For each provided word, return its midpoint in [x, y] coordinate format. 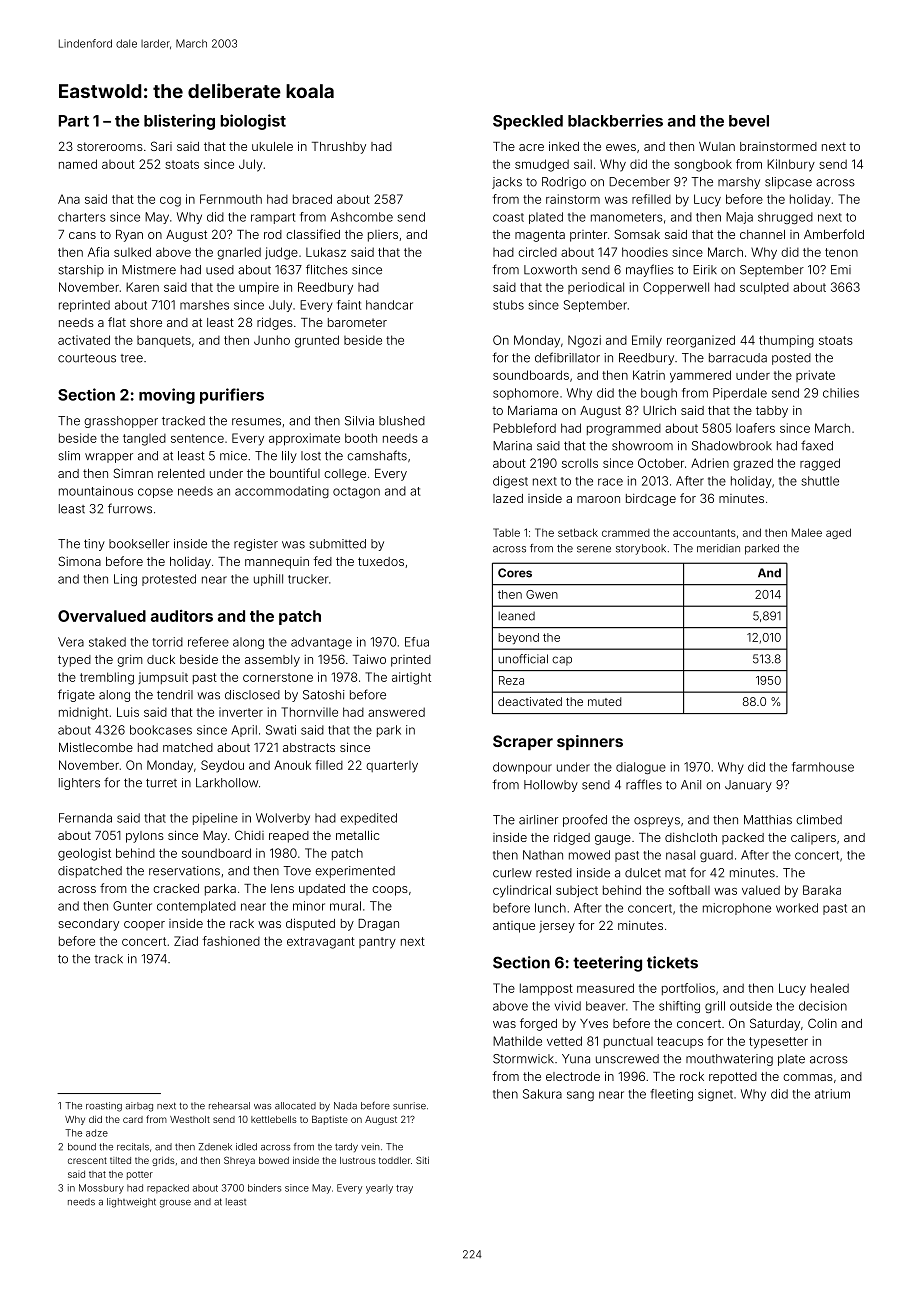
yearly [379, 1189]
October [661, 463]
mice [233, 456]
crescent [87, 1160]
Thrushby [339, 148]
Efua [417, 642]
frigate [76, 695]
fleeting [671, 1095]
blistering [179, 122]
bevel [749, 121]
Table [506, 532]
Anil [691, 784]
